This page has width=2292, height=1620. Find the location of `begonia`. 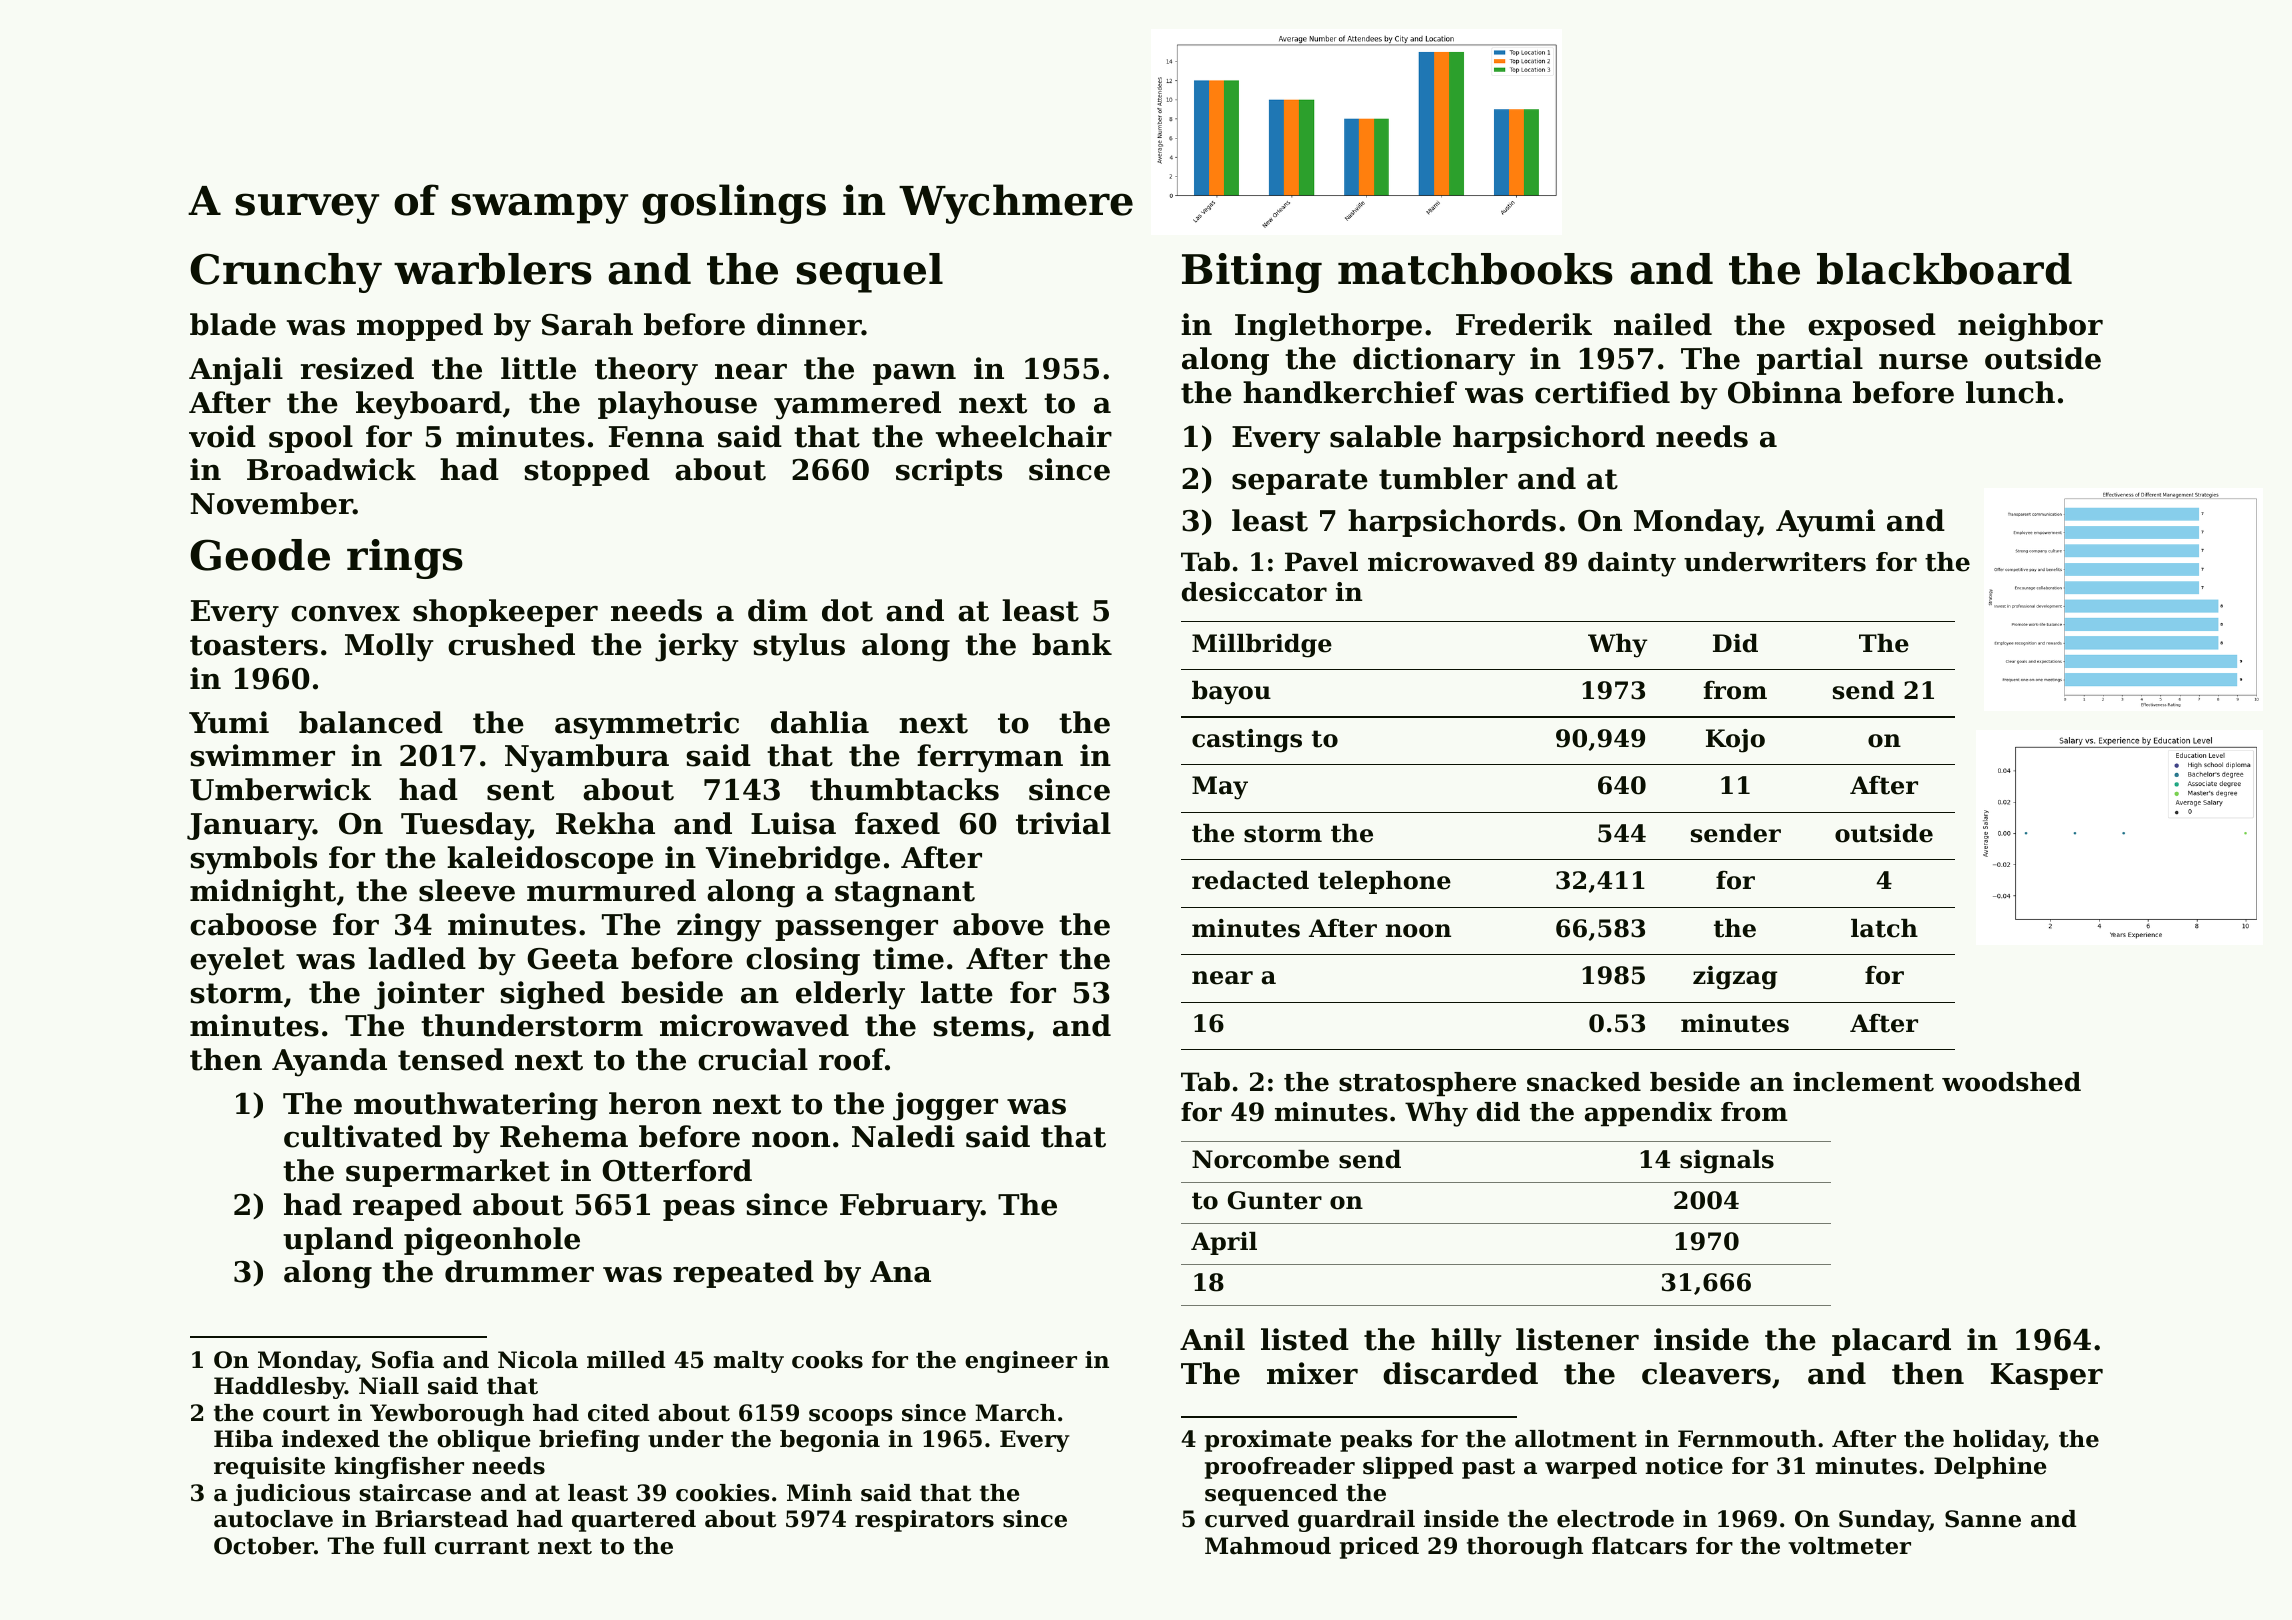

begonia is located at coordinates (830, 1441).
